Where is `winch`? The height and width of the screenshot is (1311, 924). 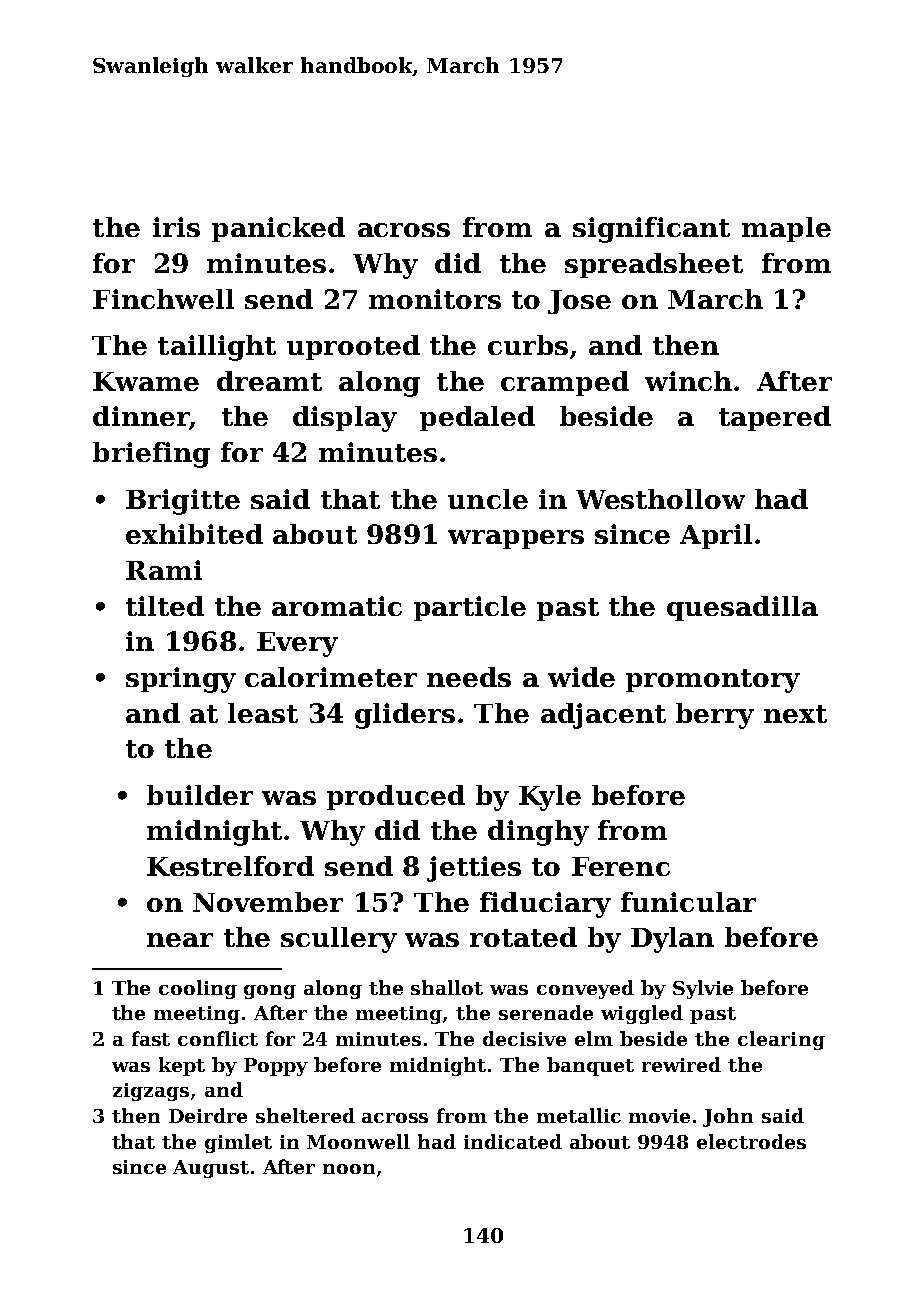
winch is located at coordinates (688, 381).
